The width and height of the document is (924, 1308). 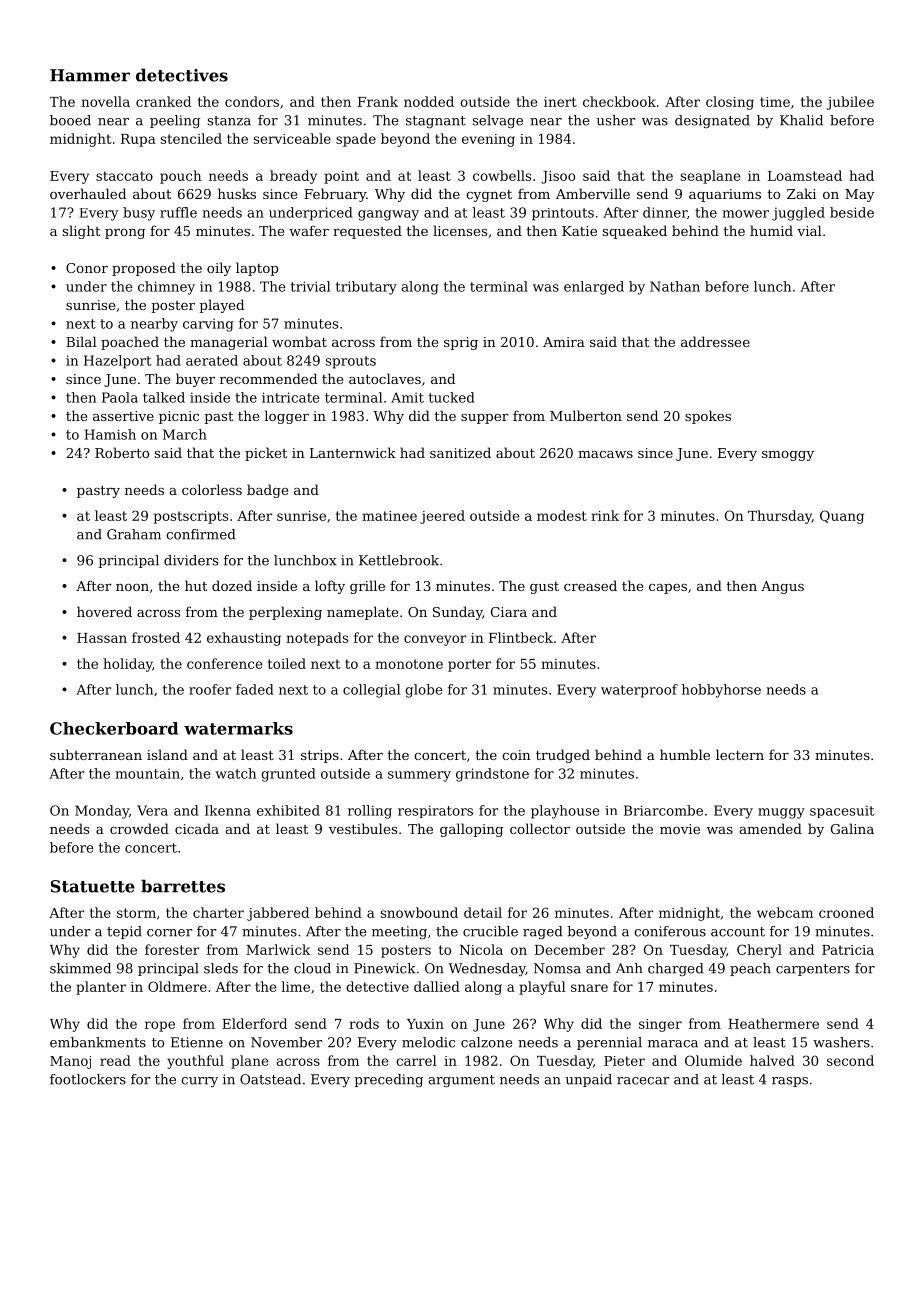 I want to click on nodded, so click(x=429, y=101).
